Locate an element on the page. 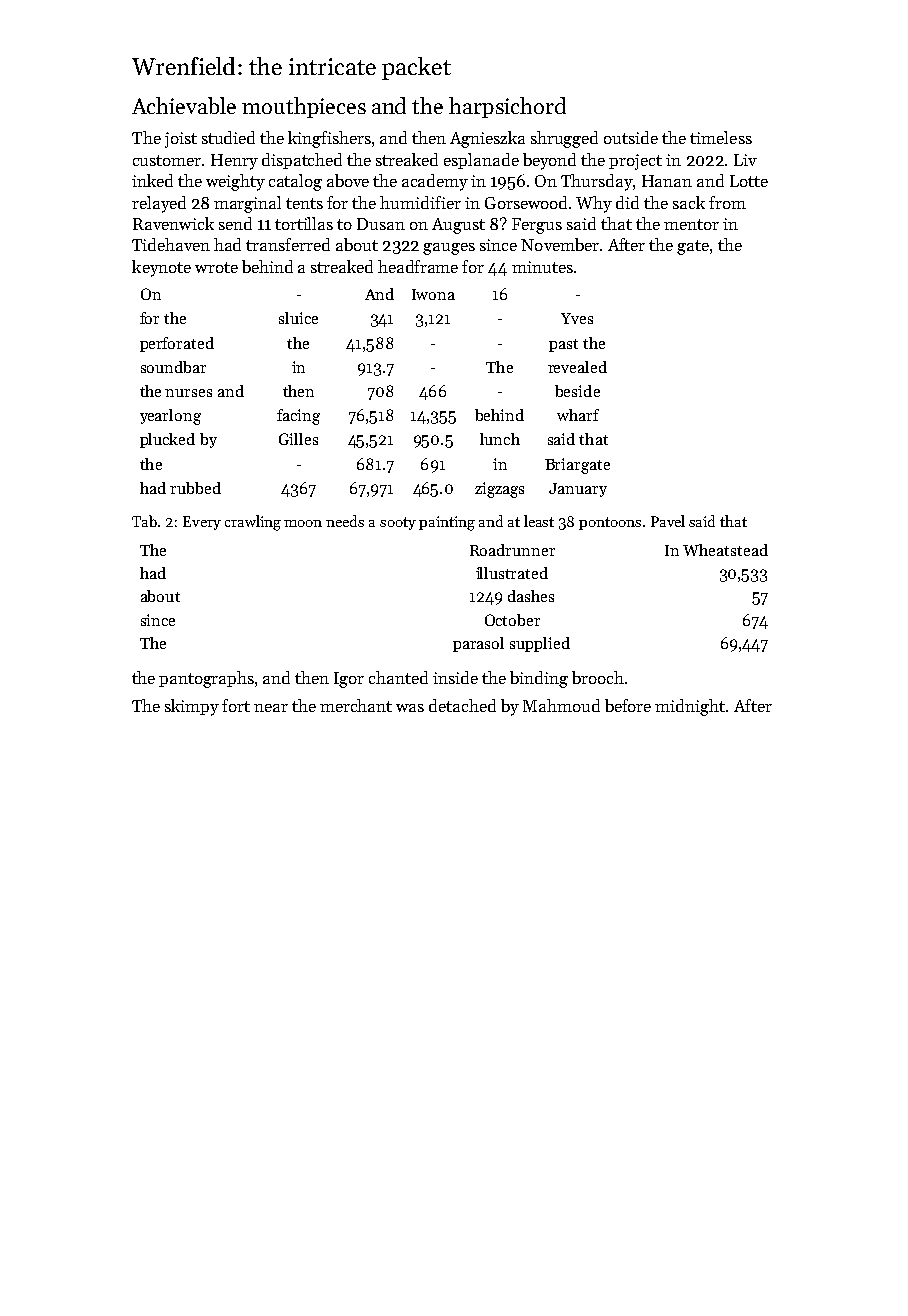  Pavel is located at coordinates (668, 521).
